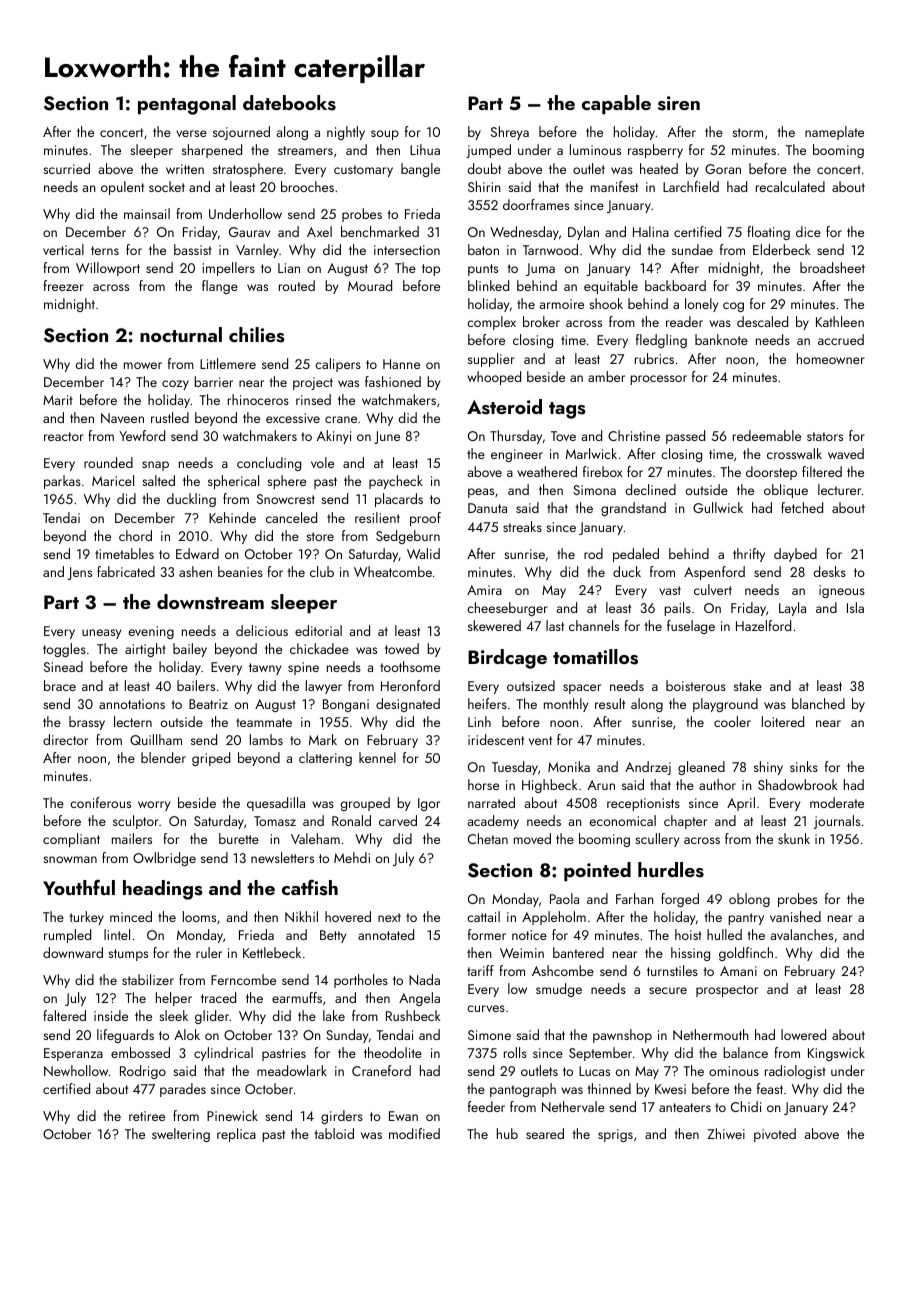 This screenshot has width=908, height=1316. What do you see at coordinates (670, 590) in the screenshot?
I see `vast` at bounding box center [670, 590].
